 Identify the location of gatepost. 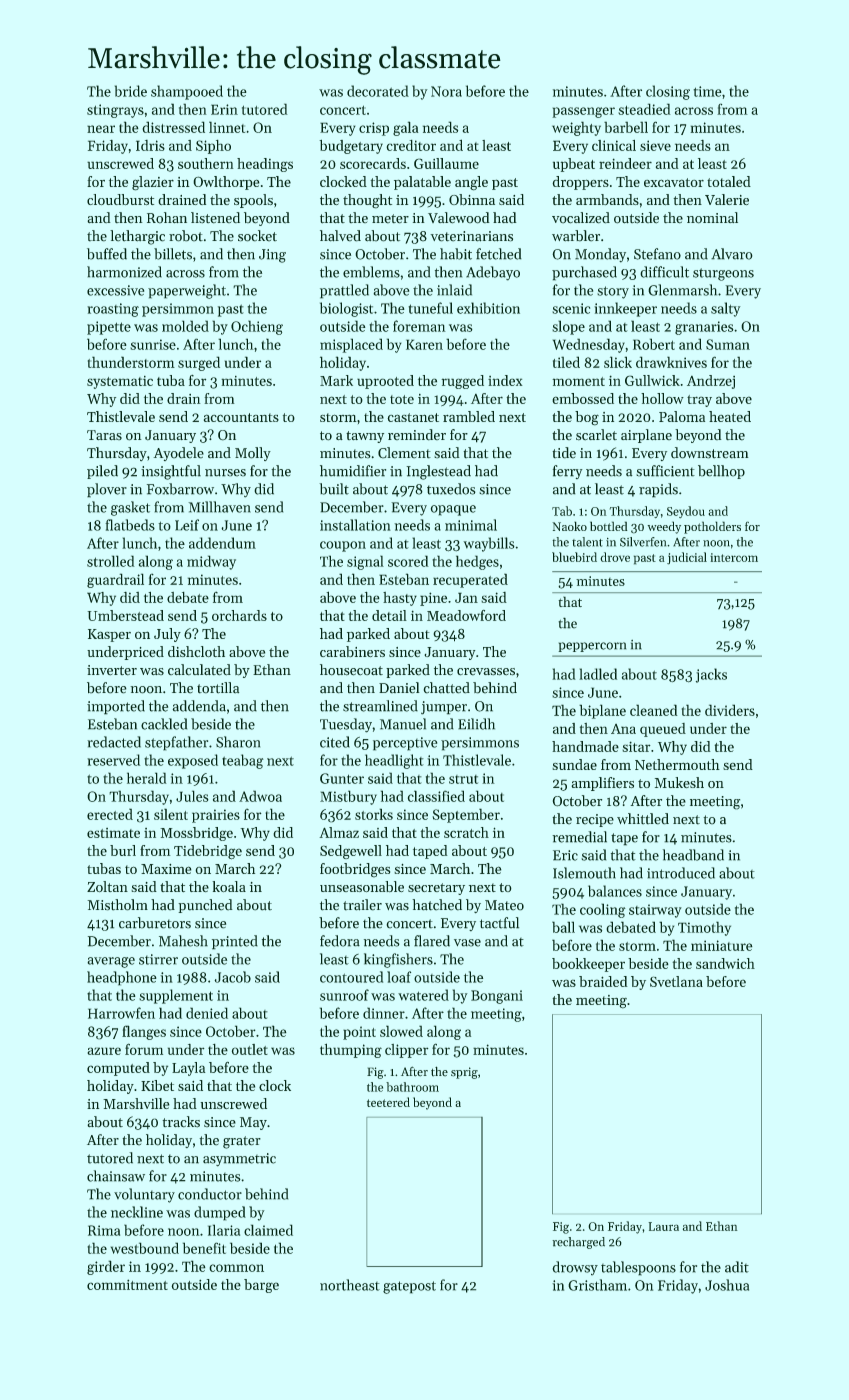
(409, 1287).
